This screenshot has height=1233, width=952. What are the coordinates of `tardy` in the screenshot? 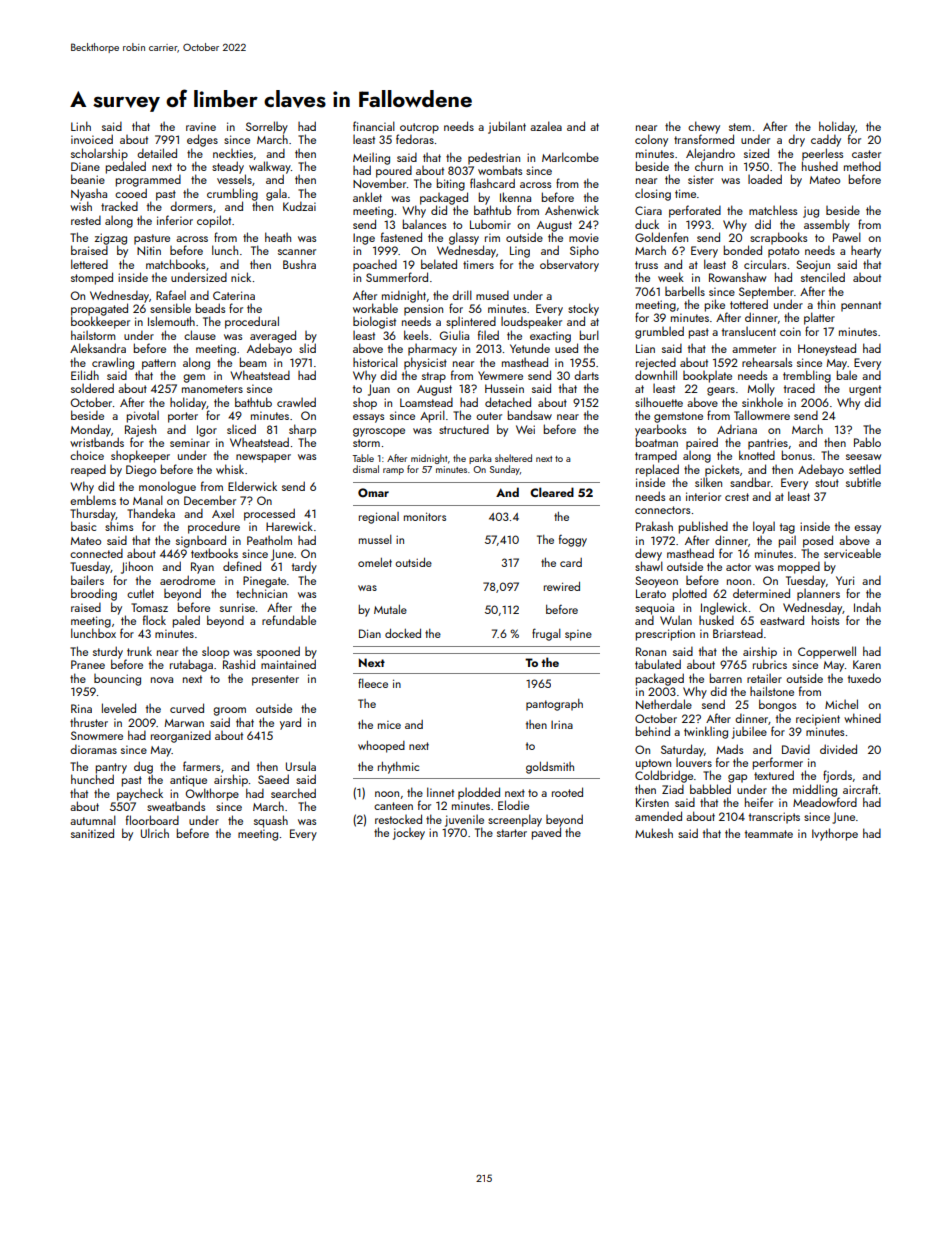 It's located at (304, 567).
